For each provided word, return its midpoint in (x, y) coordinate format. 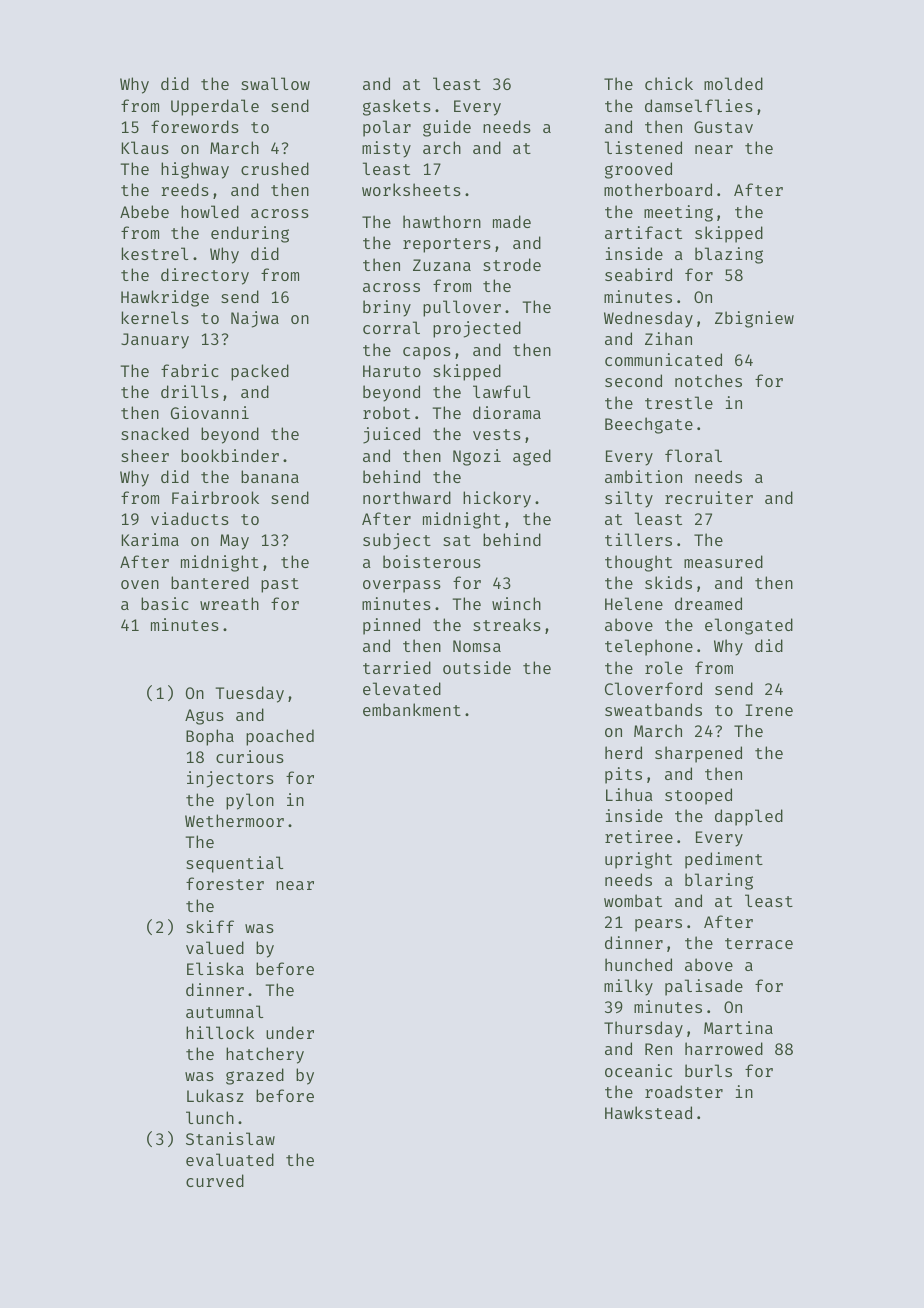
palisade (704, 987)
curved (215, 1180)
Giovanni (210, 412)
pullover (462, 308)
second (633, 380)
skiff (210, 926)
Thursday (643, 1029)
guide (447, 128)
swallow (275, 83)
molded (733, 83)
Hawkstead (648, 1112)
